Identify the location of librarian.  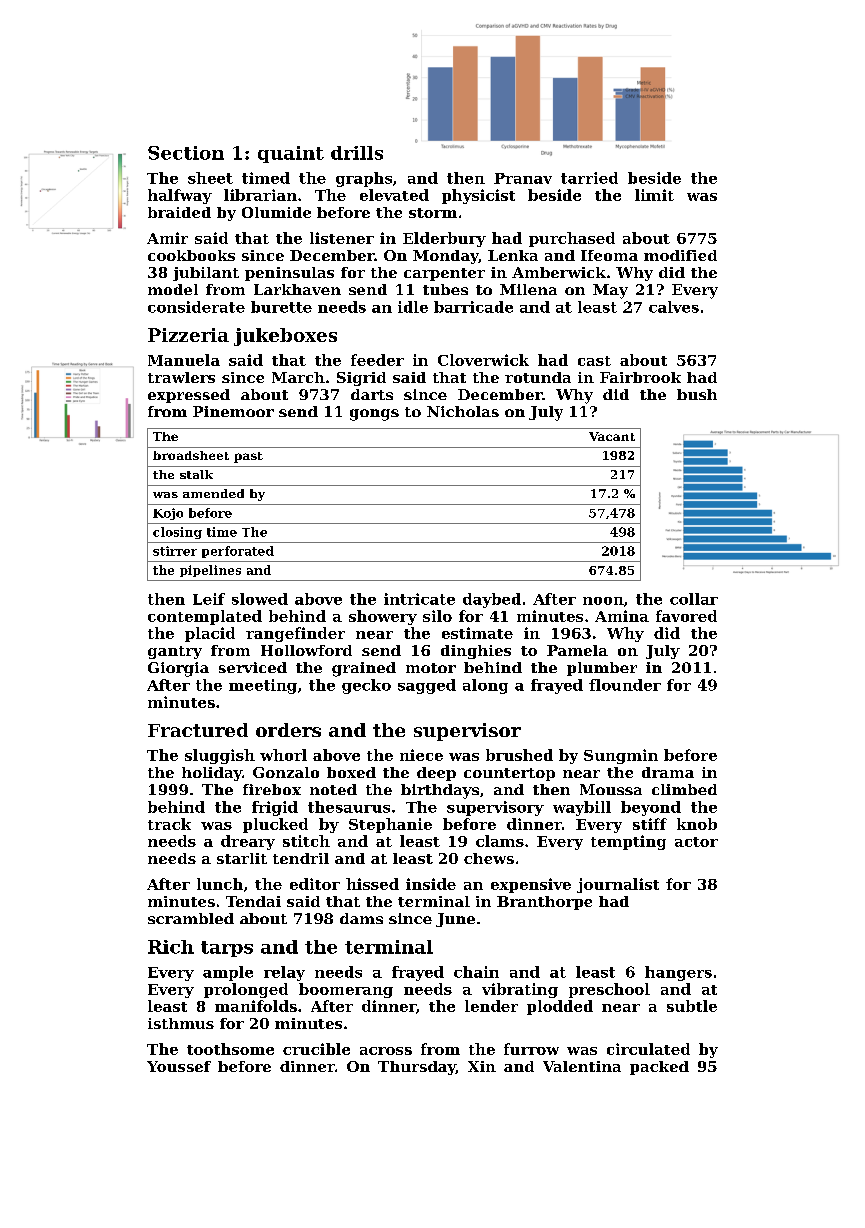
(260, 195).
